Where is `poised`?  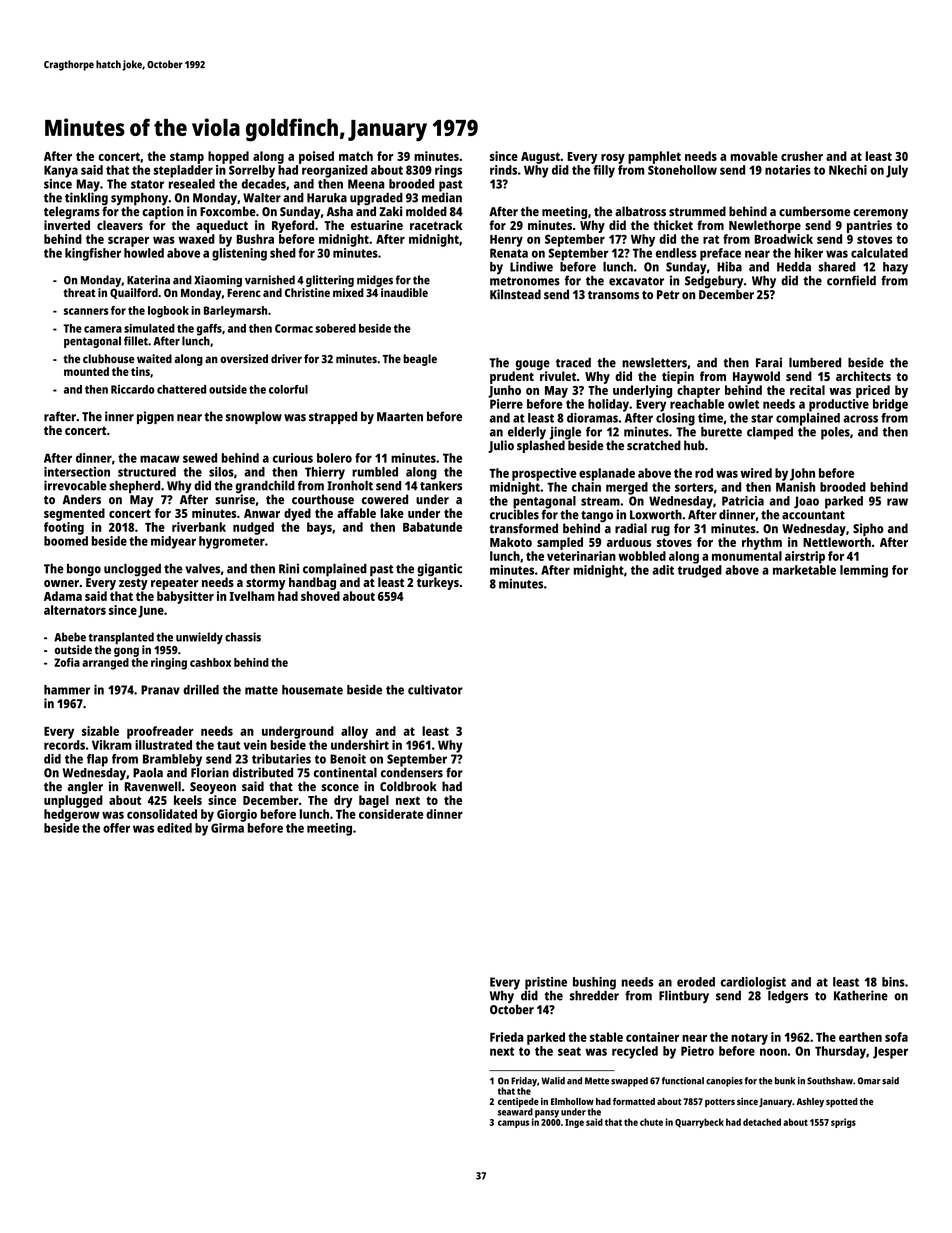
poised is located at coordinates (316, 157).
